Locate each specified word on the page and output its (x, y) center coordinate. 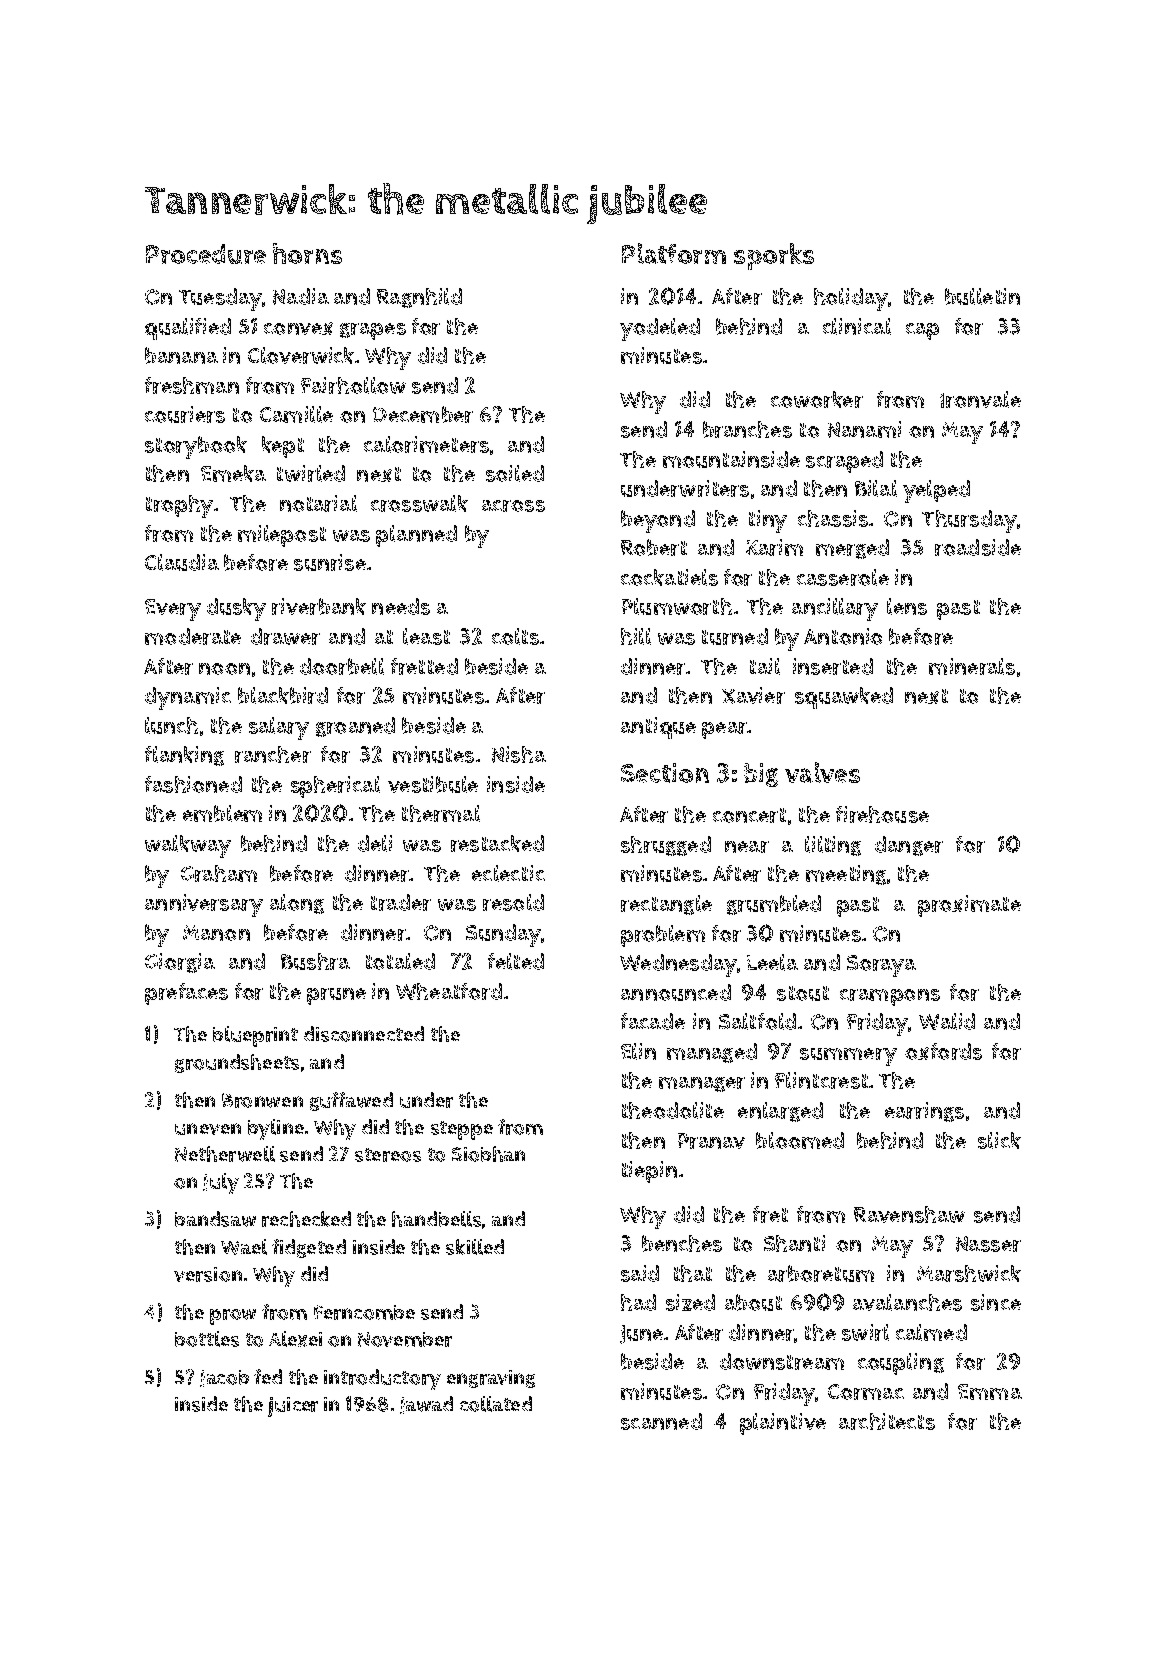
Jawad (426, 1405)
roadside (978, 547)
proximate (969, 906)
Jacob (224, 1378)
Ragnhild (419, 298)
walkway (188, 846)
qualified (188, 329)
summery (848, 1057)
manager (702, 1084)
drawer (285, 636)
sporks (774, 256)
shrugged (666, 846)
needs (401, 606)
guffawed (351, 1101)
